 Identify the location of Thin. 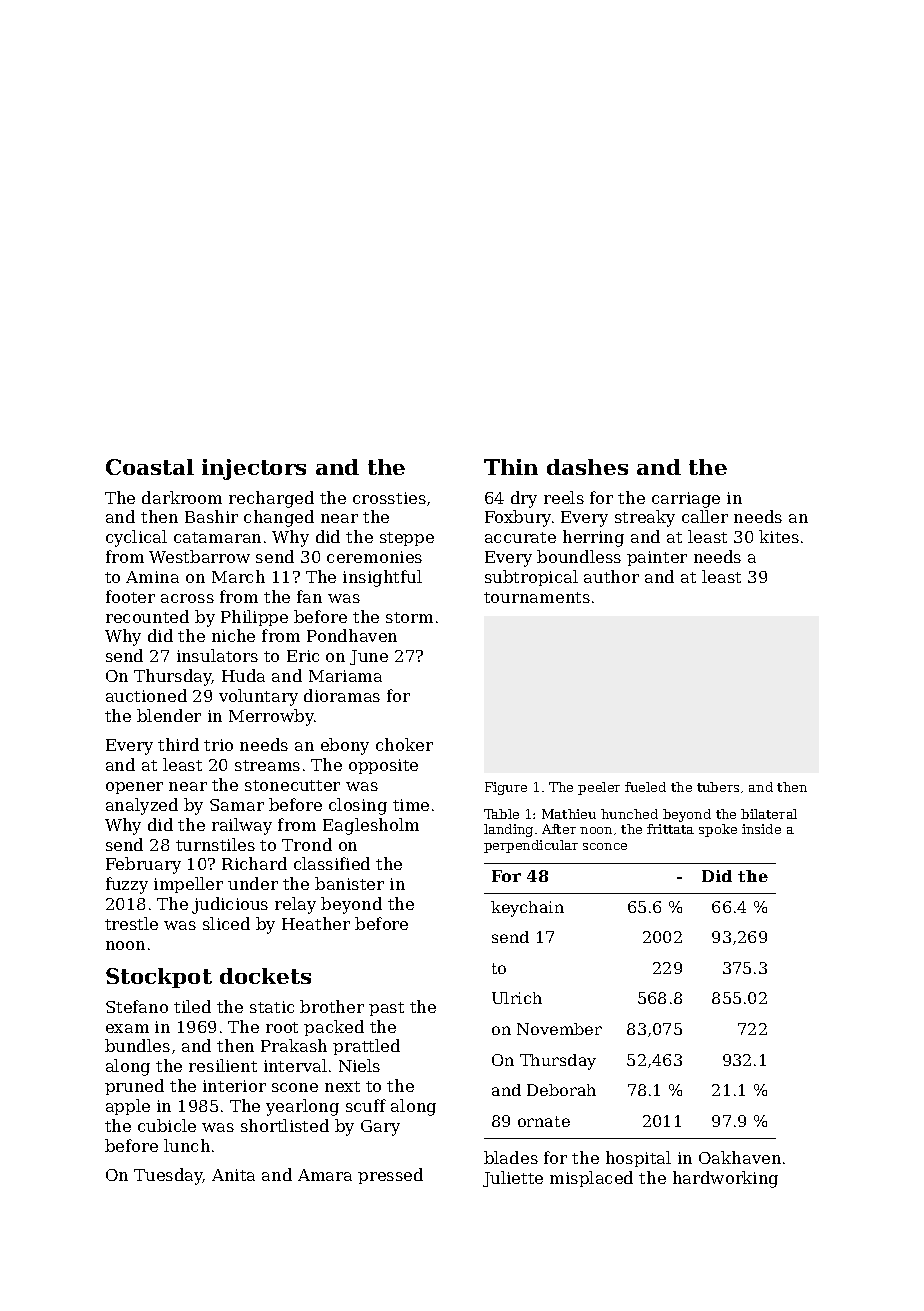
(511, 467).
